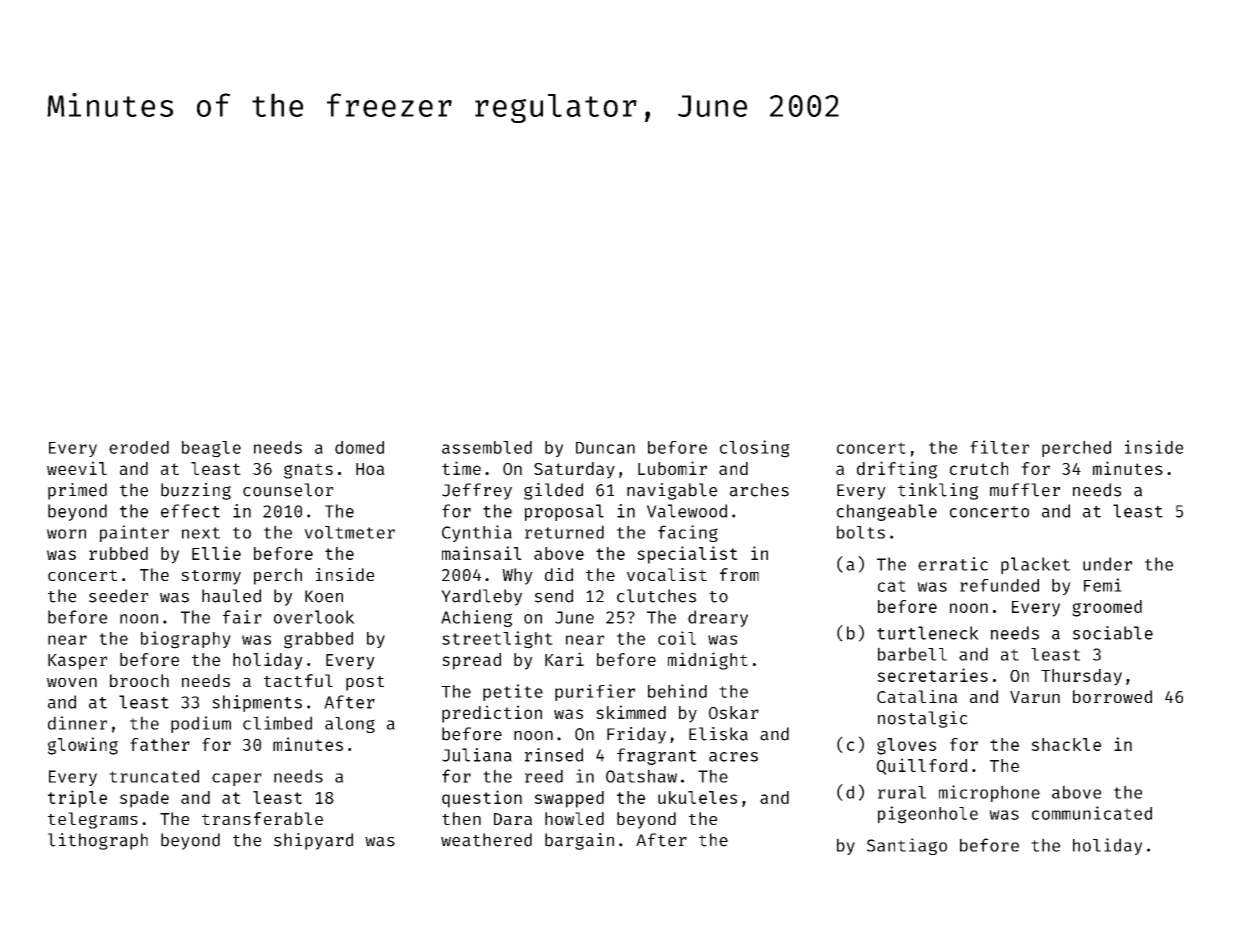 The image size is (1233, 952). I want to click on placket, so click(1035, 565).
